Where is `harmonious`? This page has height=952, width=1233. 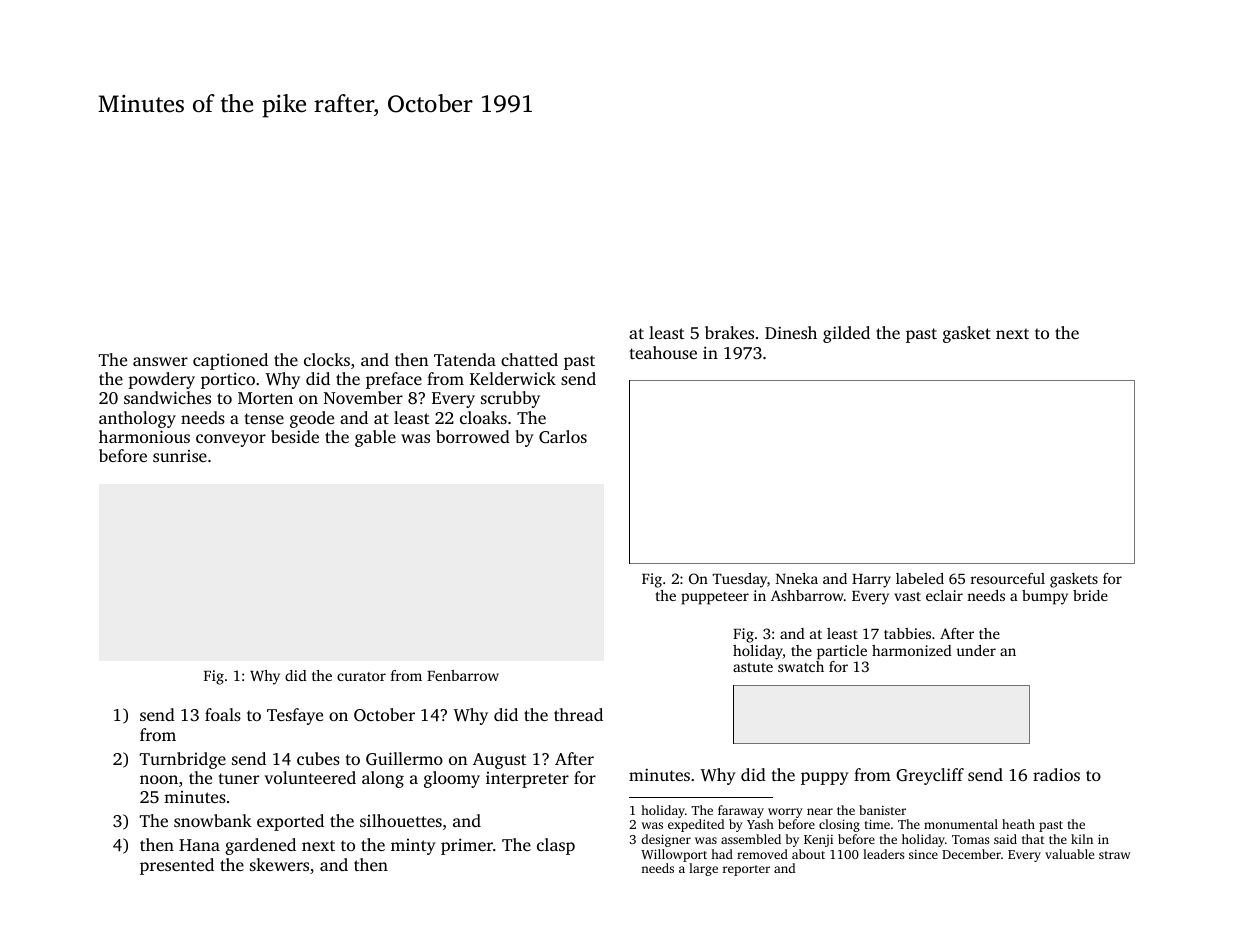 harmonious is located at coordinates (144, 436).
